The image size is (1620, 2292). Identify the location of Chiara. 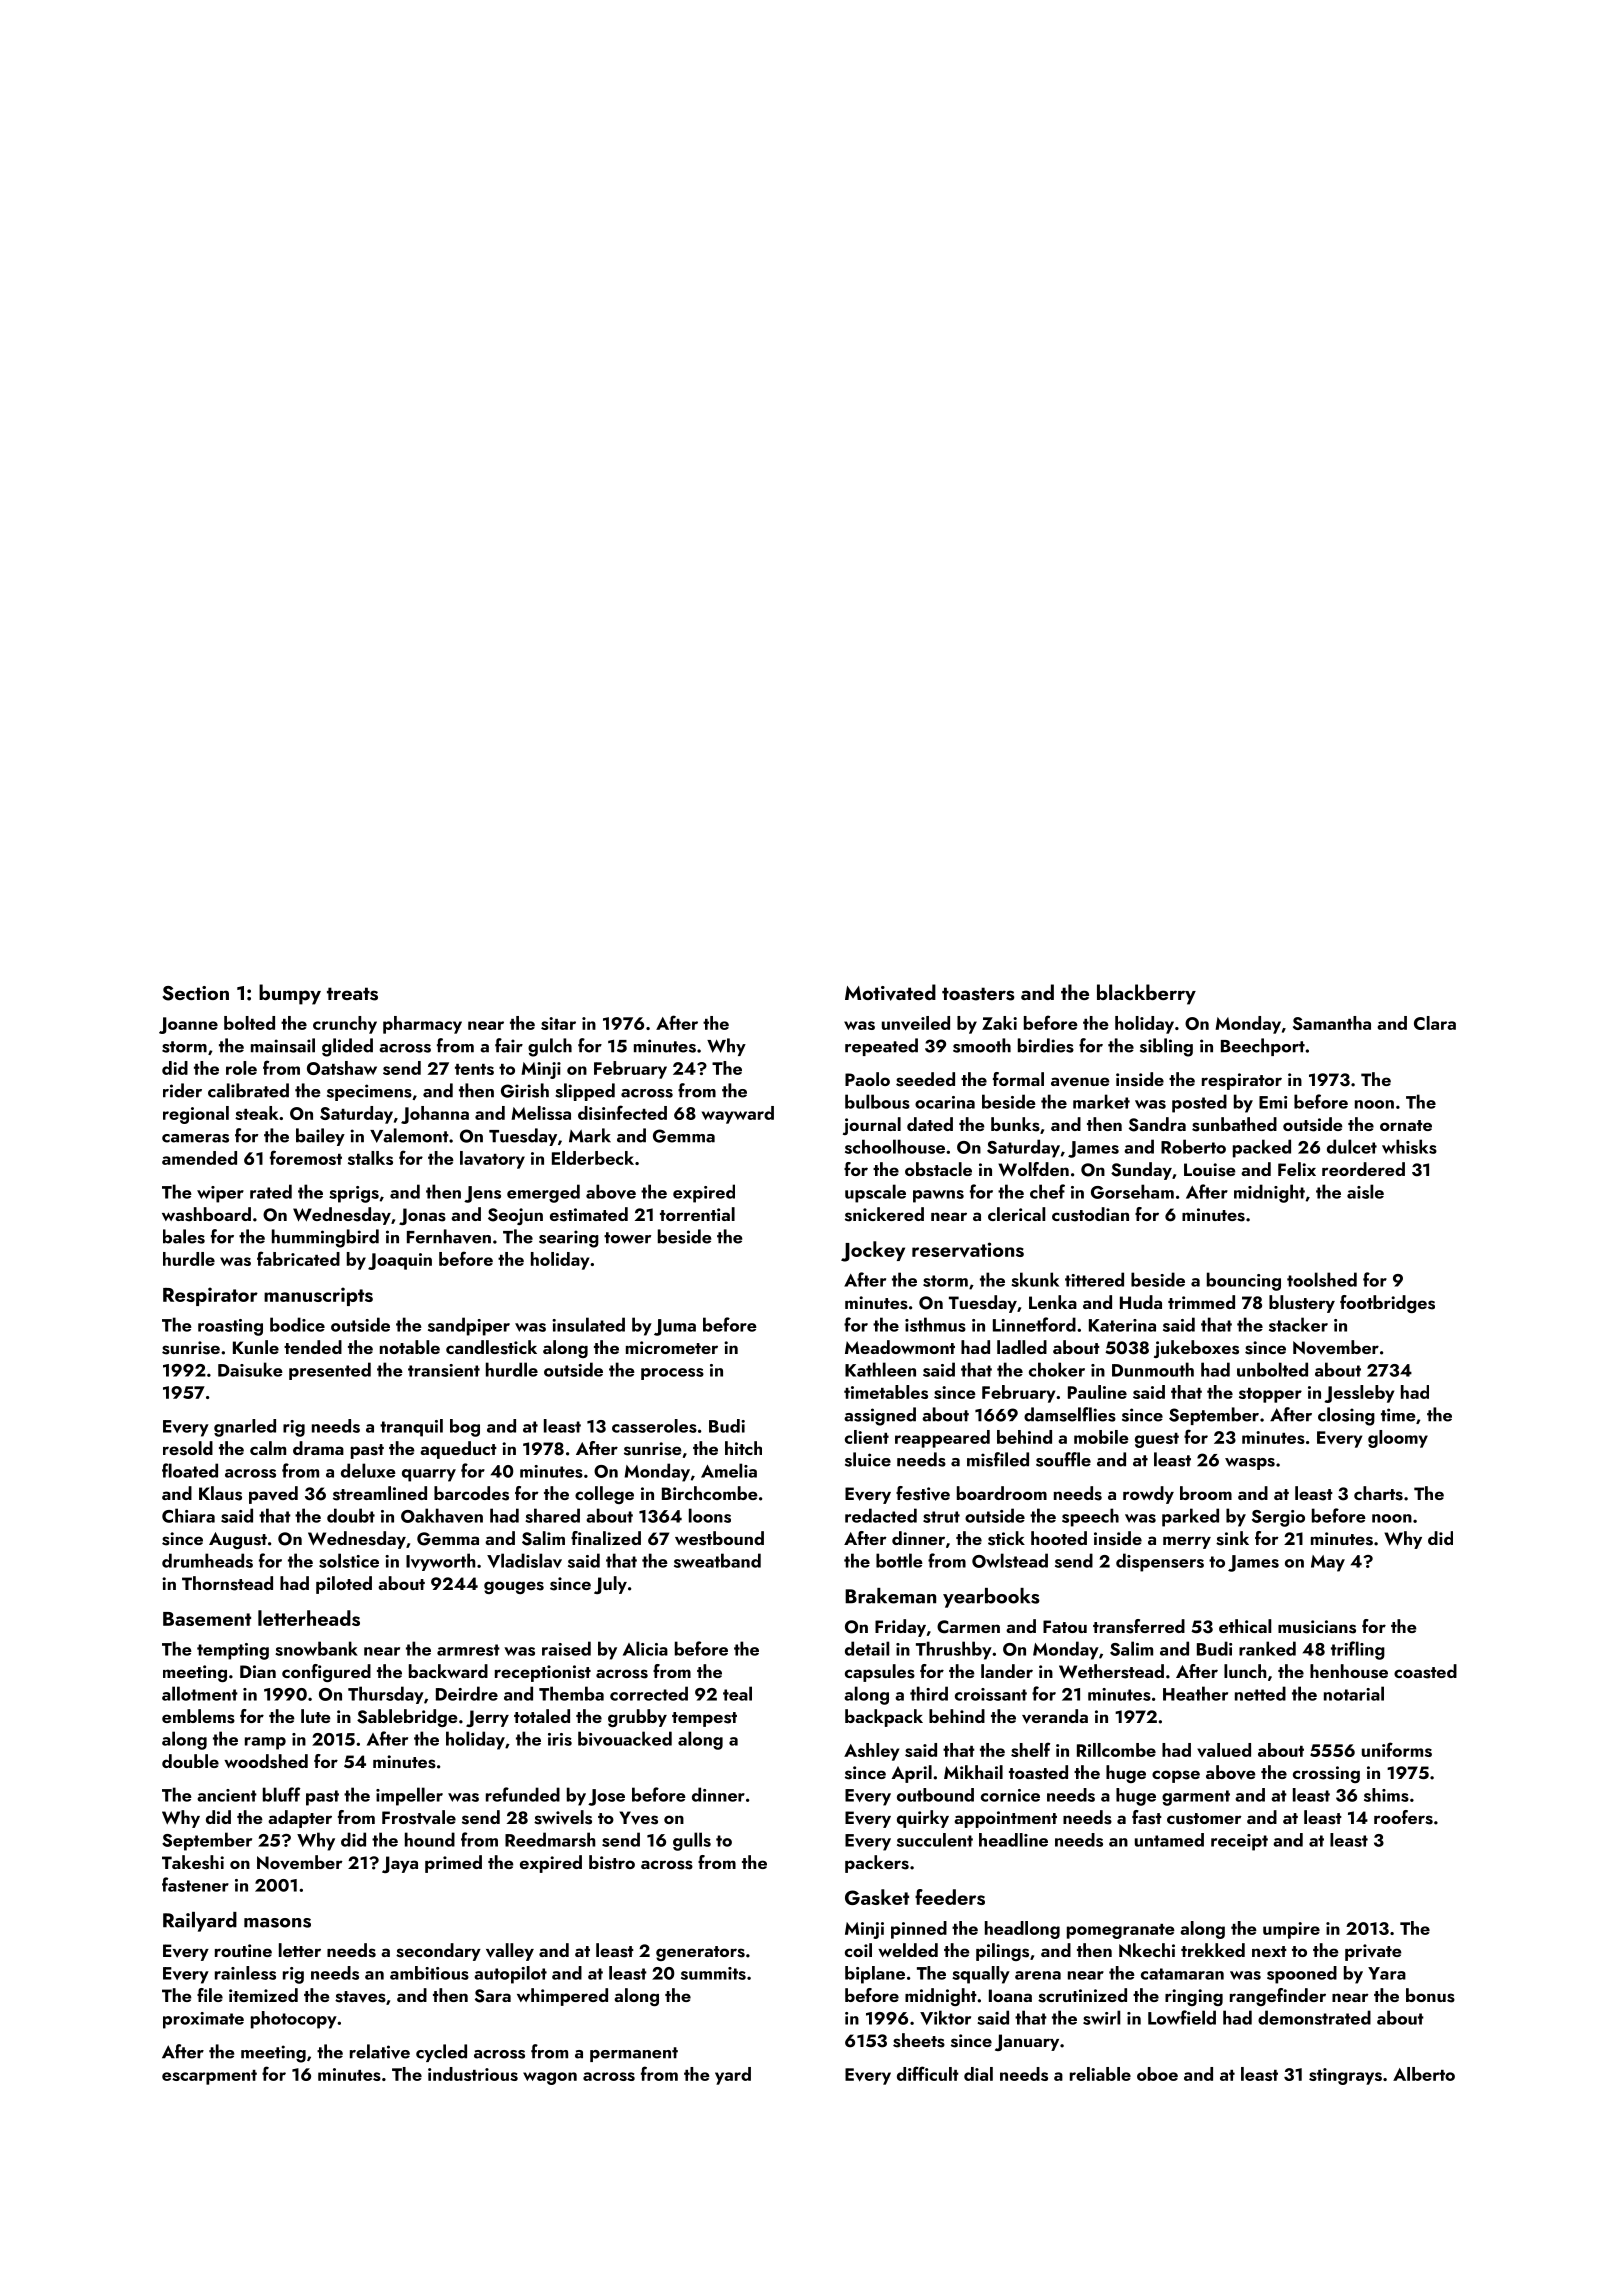
(188, 1515).
